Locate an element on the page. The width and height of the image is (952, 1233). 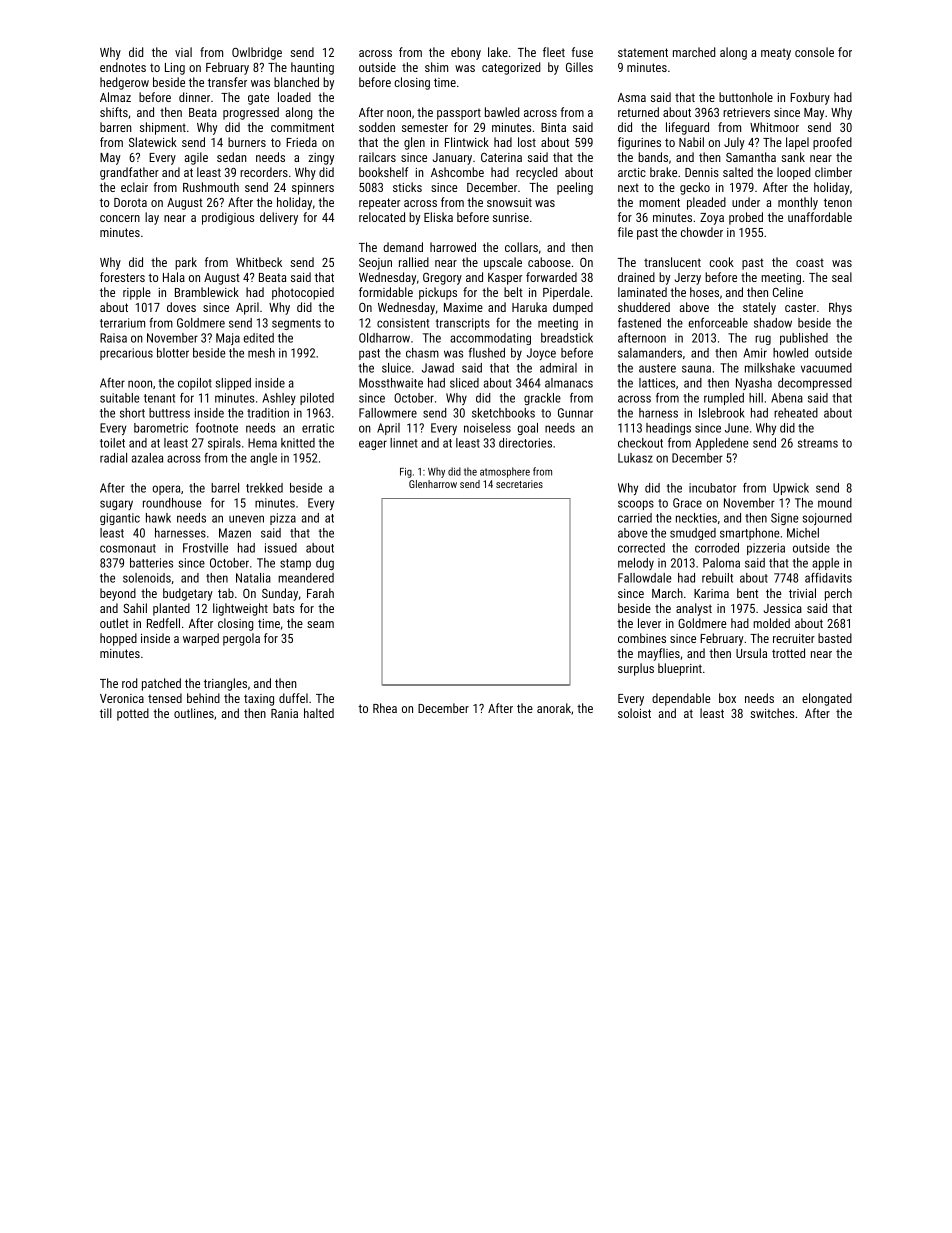
sliced is located at coordinates (464, 383).
